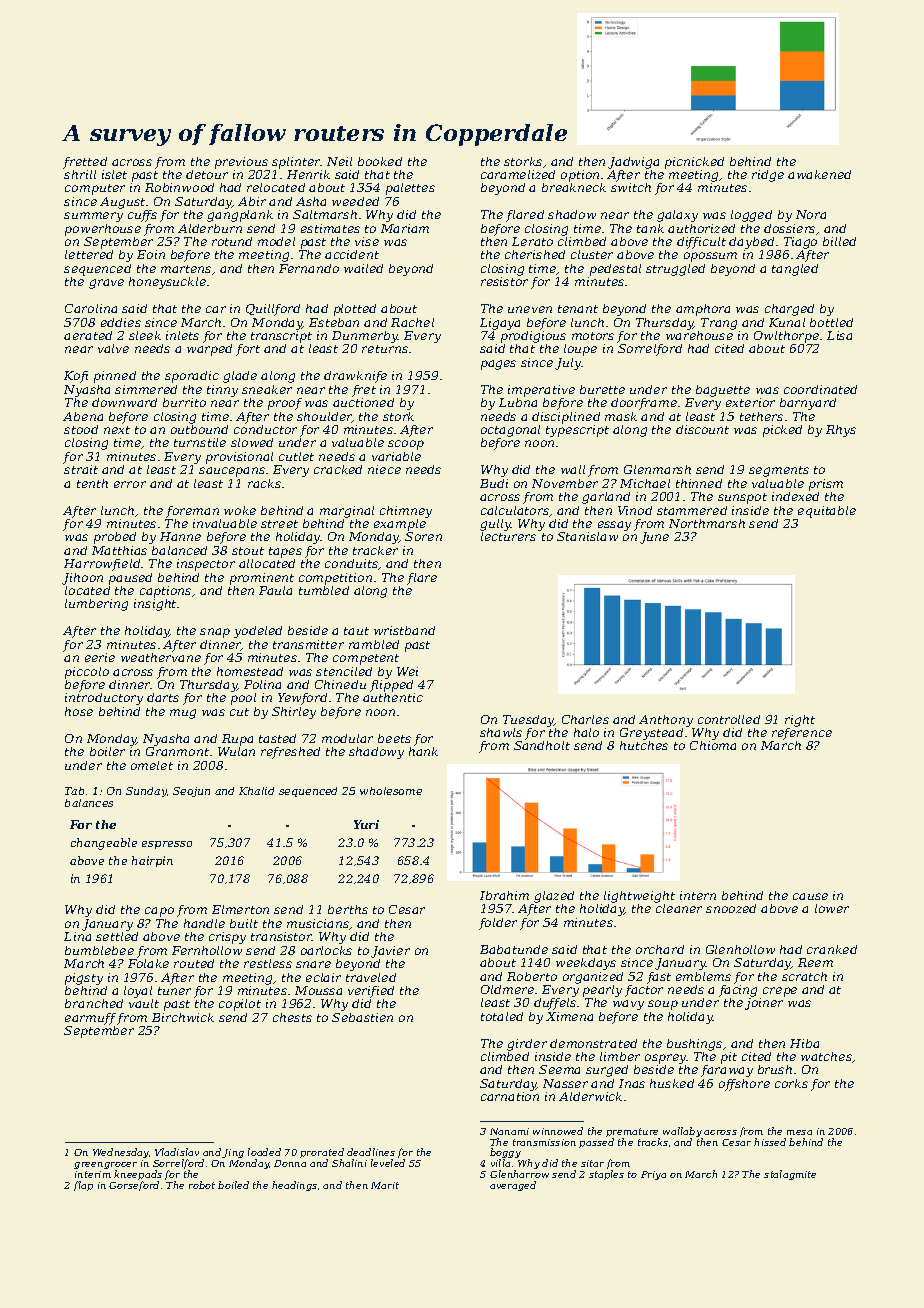  Describe the element at coordinates (233, 1153) in the screenshot. I see `Jing` at that location.
